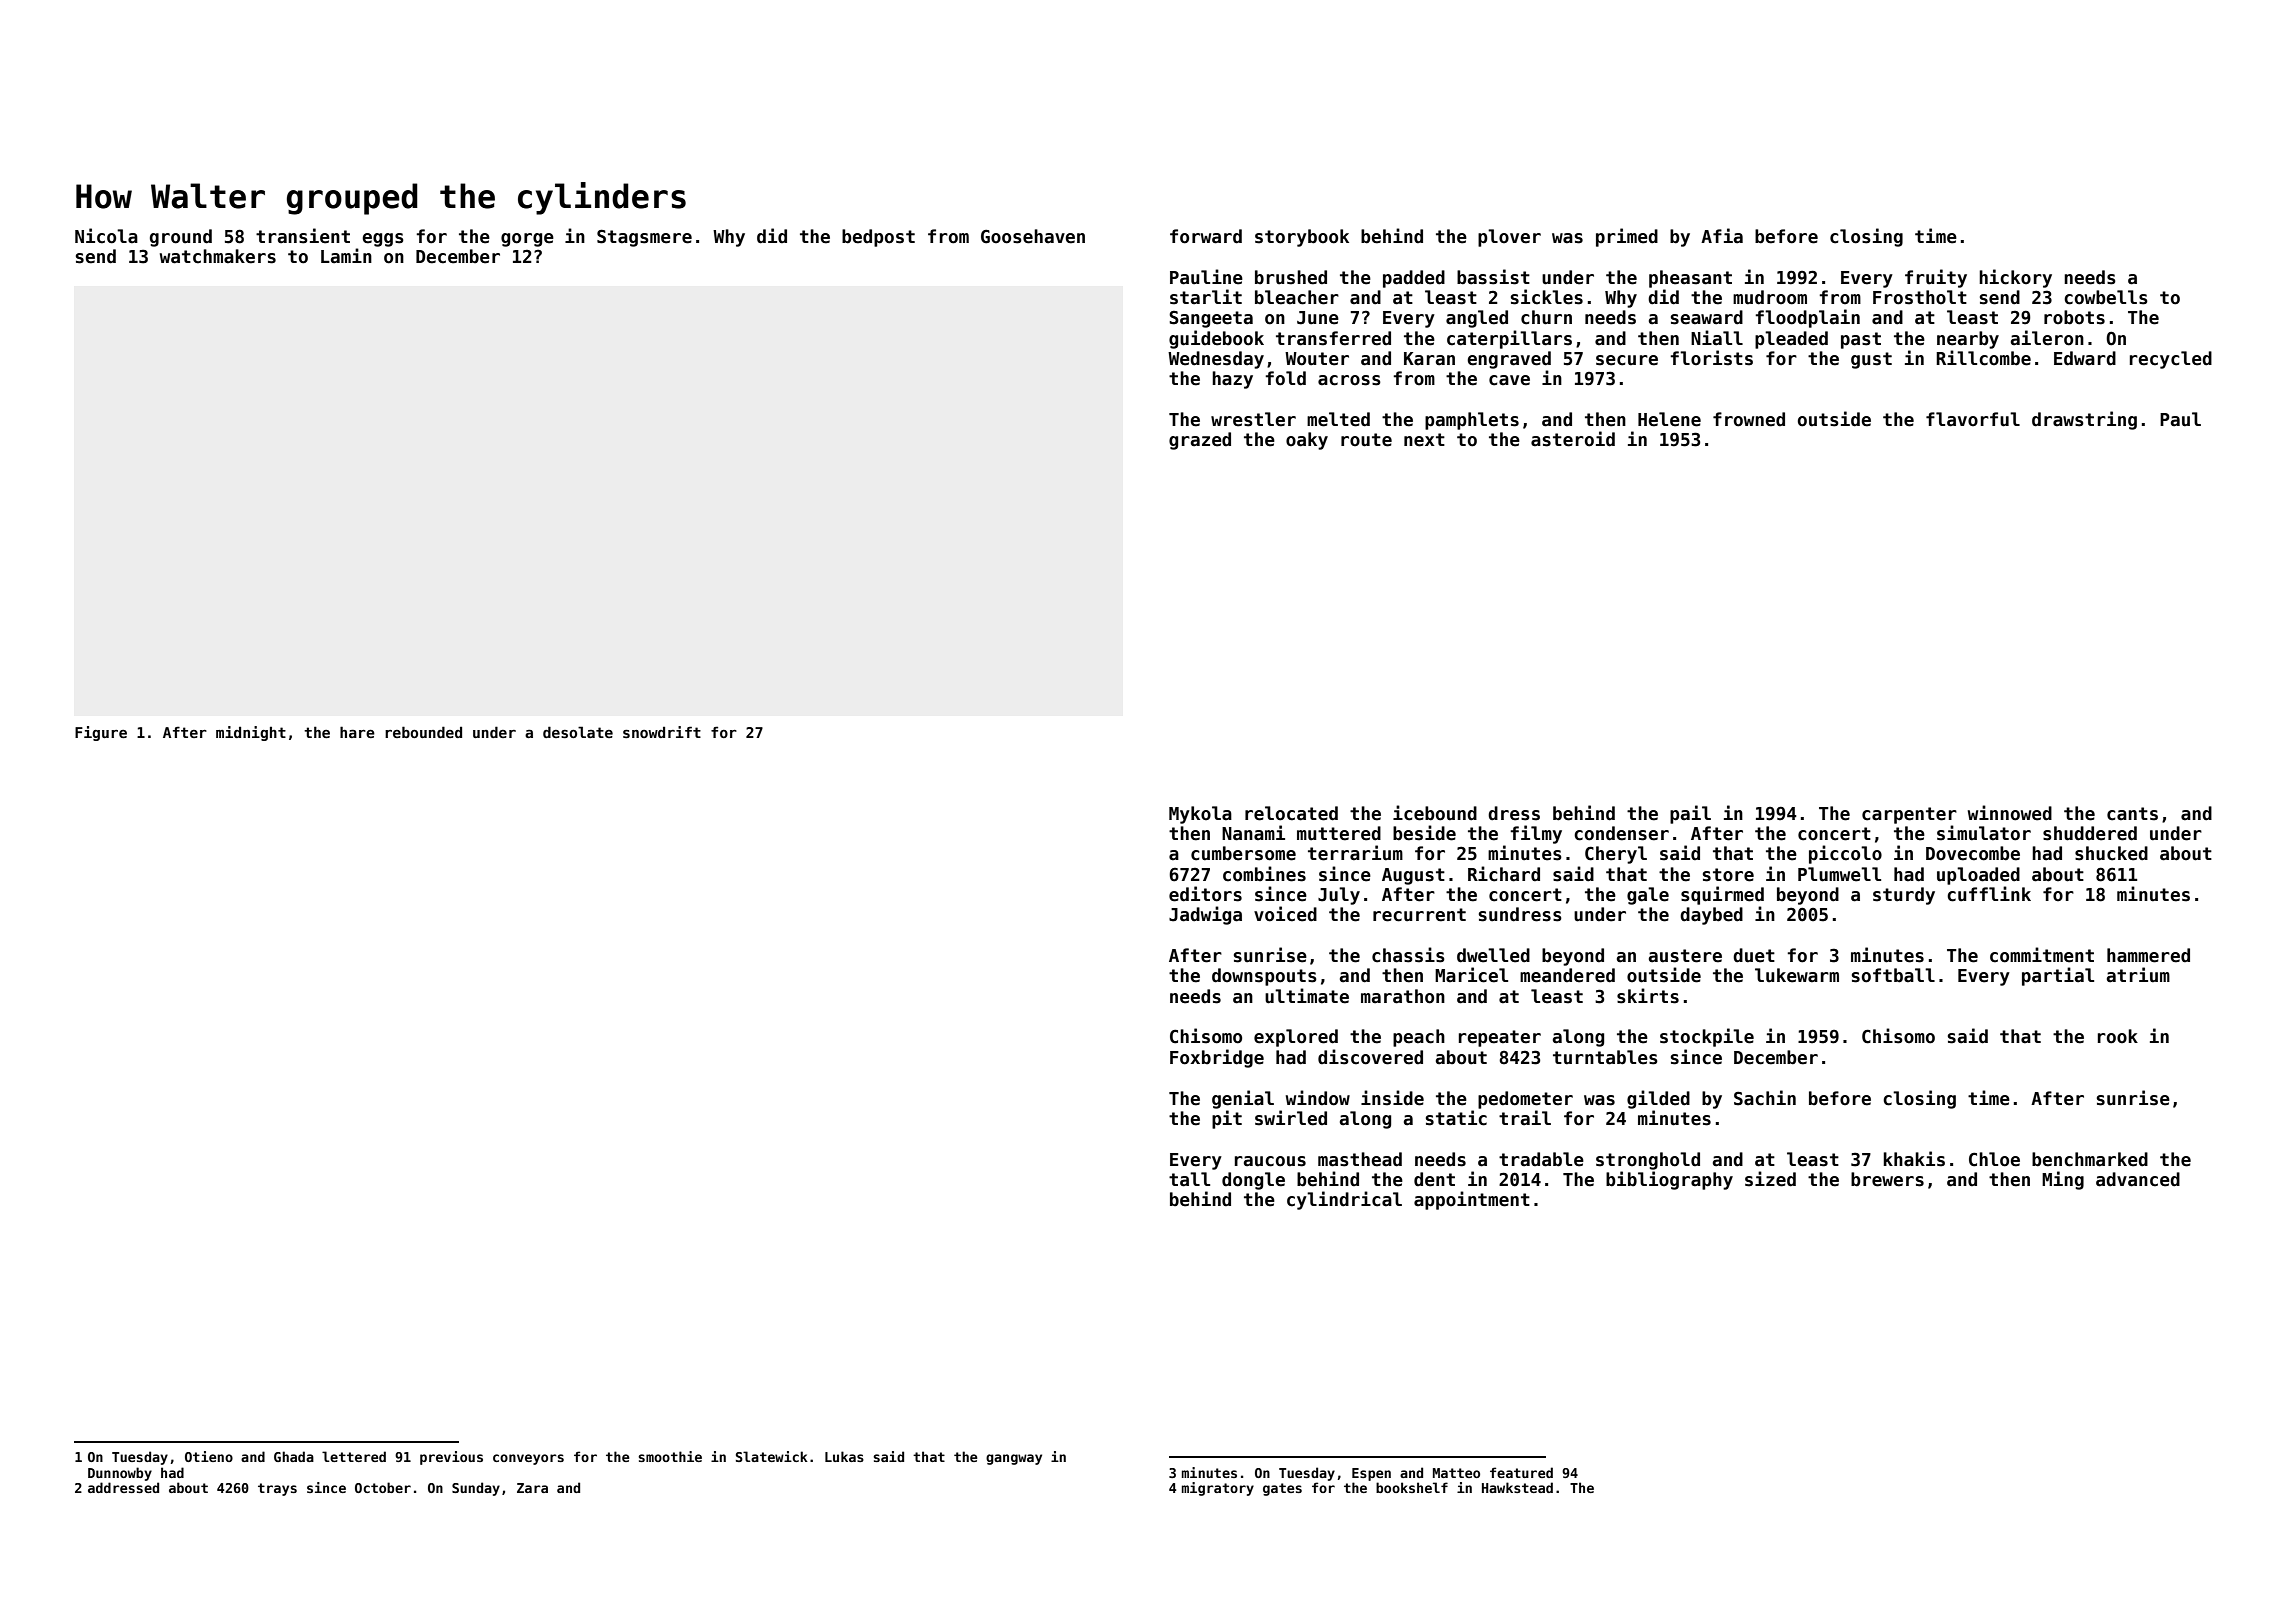  What do you see at coordinates (1517, 1487) in the document?
I see `Hawkstead` at bounding box center [1517, 1487].
